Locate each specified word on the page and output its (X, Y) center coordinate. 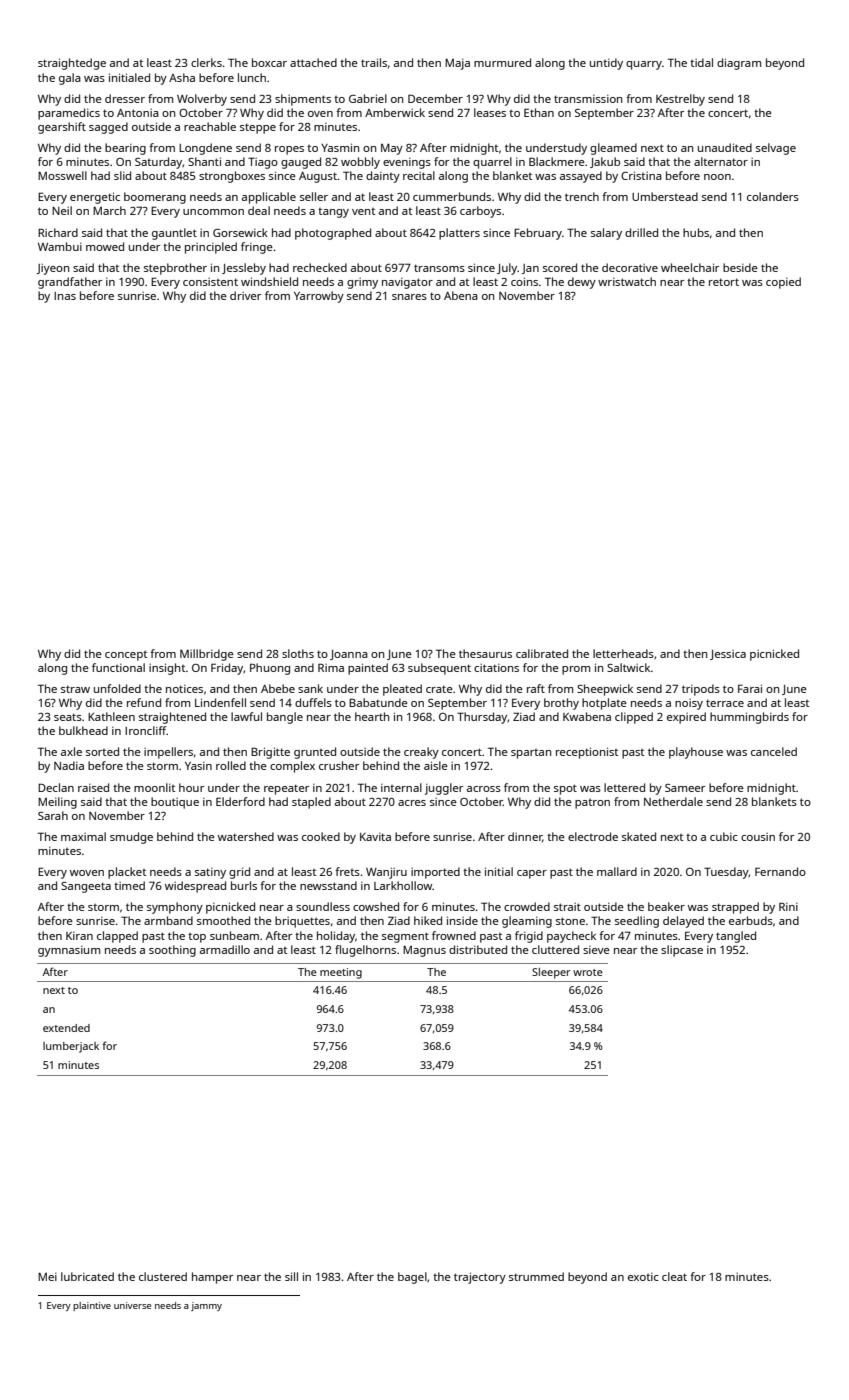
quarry (644, 65)
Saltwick (628, 667)
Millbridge (207, 655)
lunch (252, 77)
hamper (212, 1278)
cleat (674, 1276)
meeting (341, 973)
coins (524, 281)
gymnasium (69, 951)
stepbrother (175, 269)
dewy (582, 283)
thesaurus (485, 653)
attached (313, 62)
